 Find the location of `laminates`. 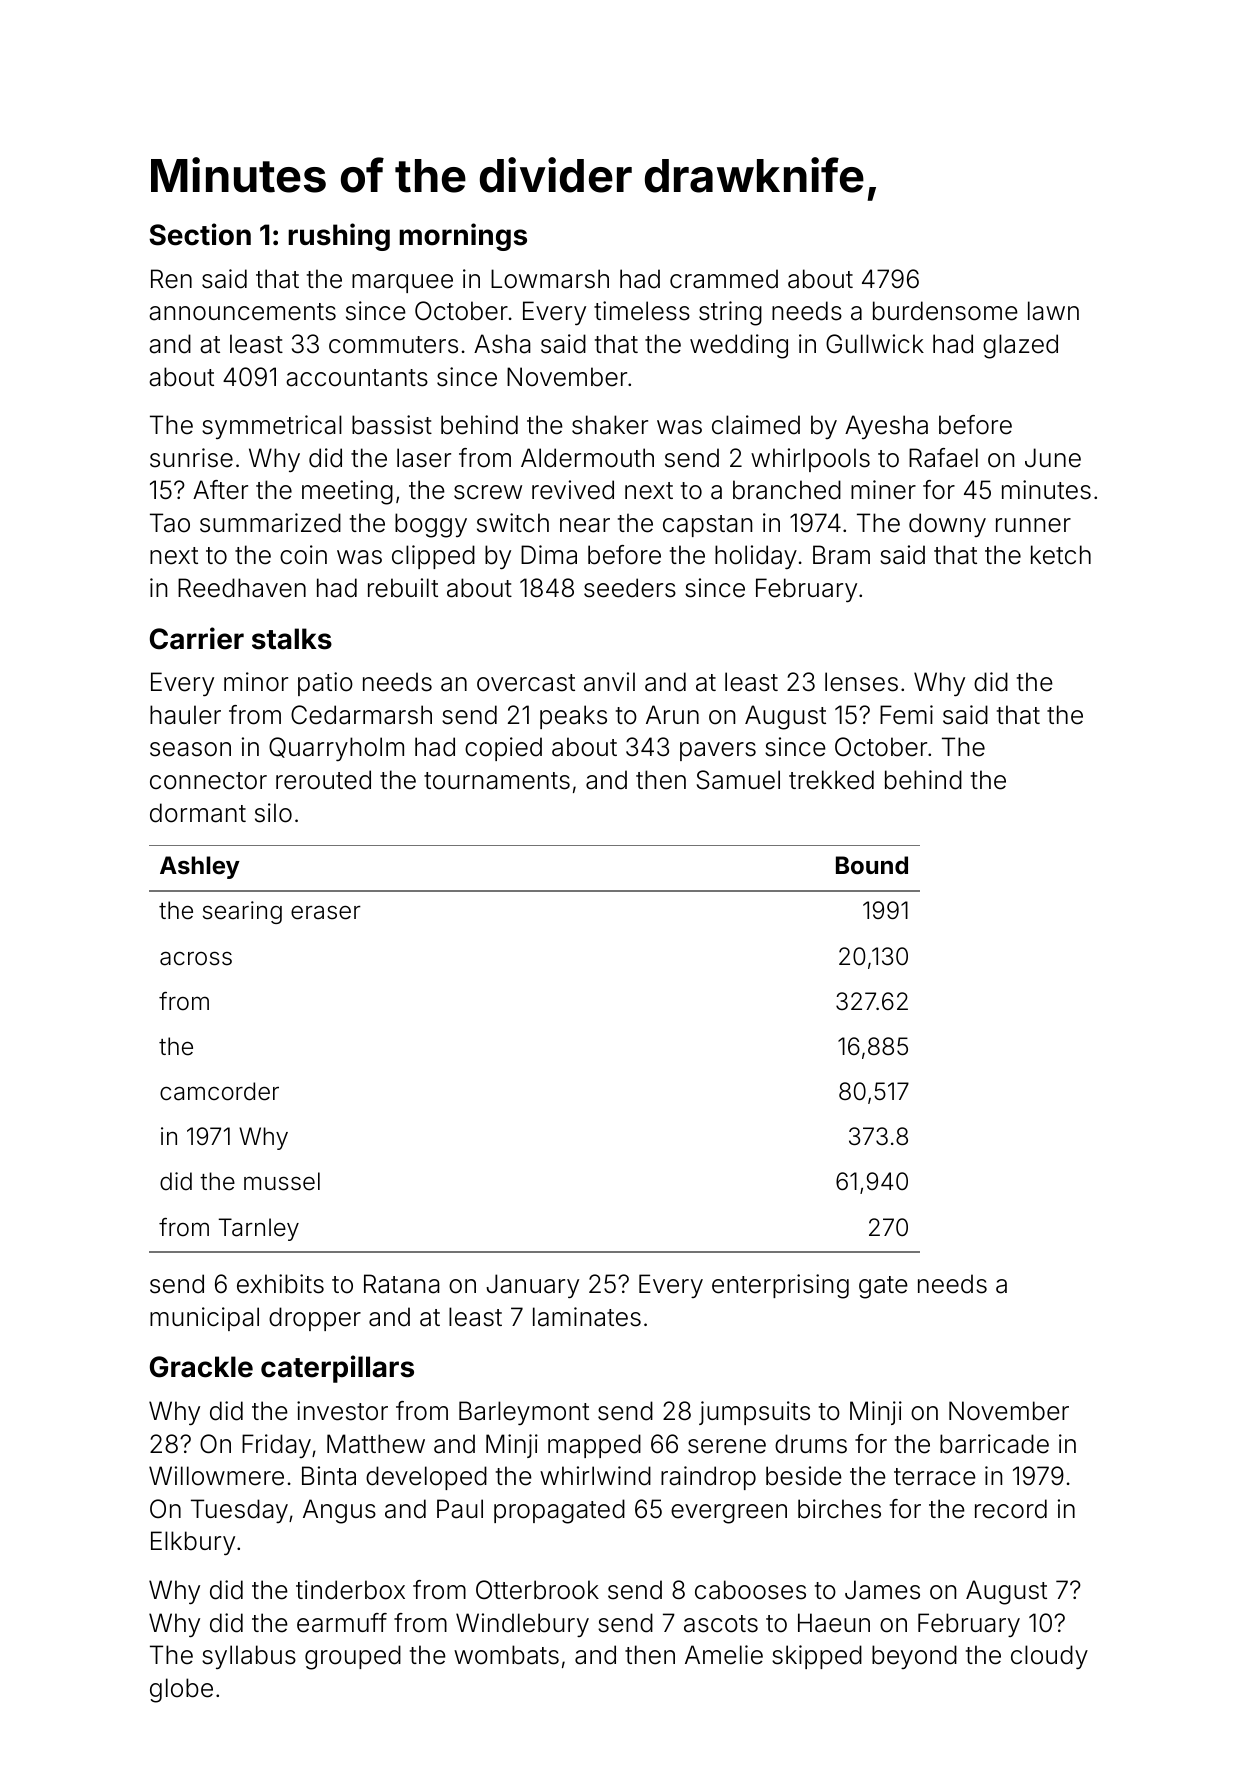

laminates is located at coordinates (587, 1317).
